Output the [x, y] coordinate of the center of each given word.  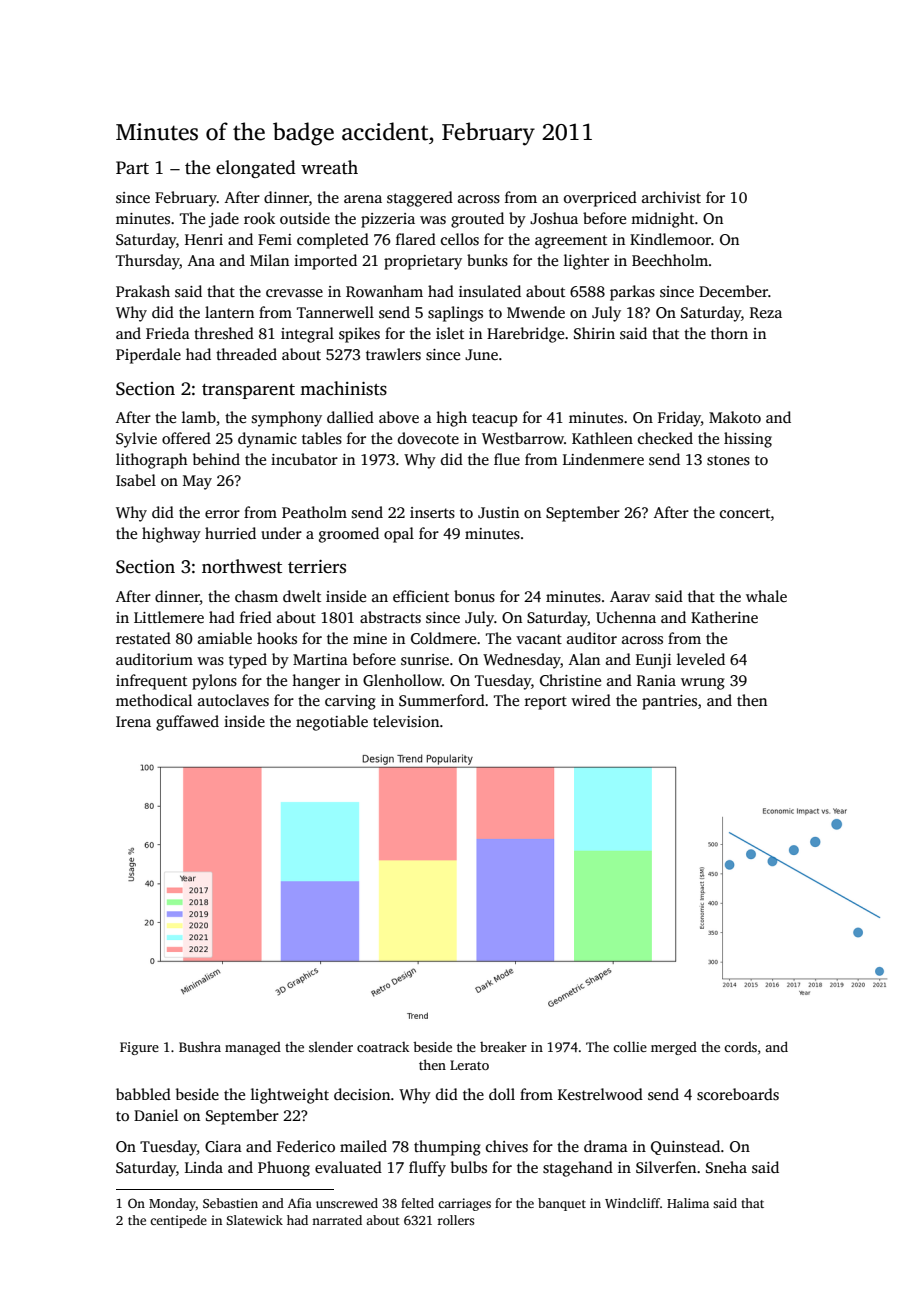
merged [674, 1048]
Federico [306, 1146]
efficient [421, 596]
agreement [571, 242]
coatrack [383, 1047]
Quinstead [685, 1147]
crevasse [294, 293]
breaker [503, 1047]
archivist [671, 197]
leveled [701, 659]
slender [331, 1046]
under [281, 533]
